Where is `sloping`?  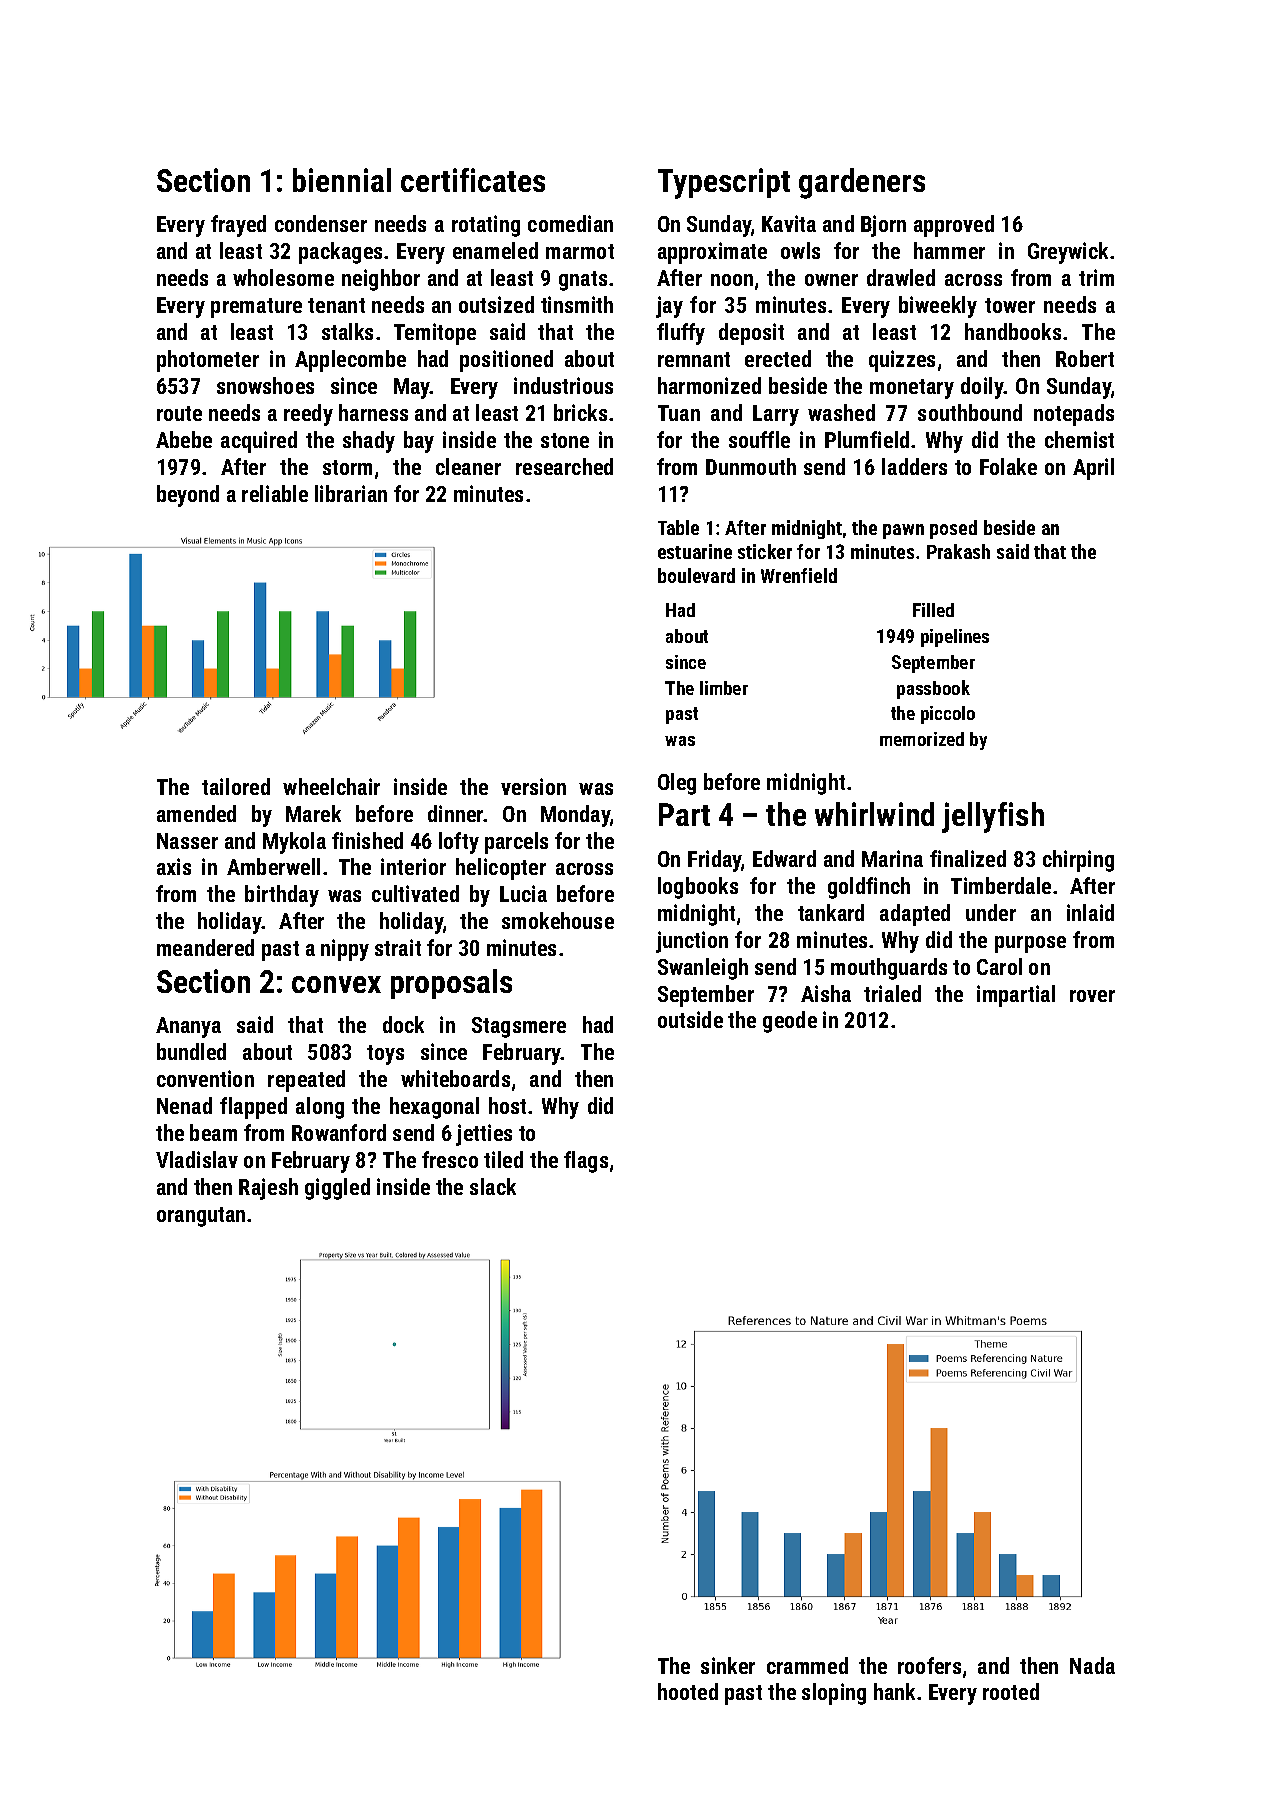
sloping is located at coordinates (834, 1694).
